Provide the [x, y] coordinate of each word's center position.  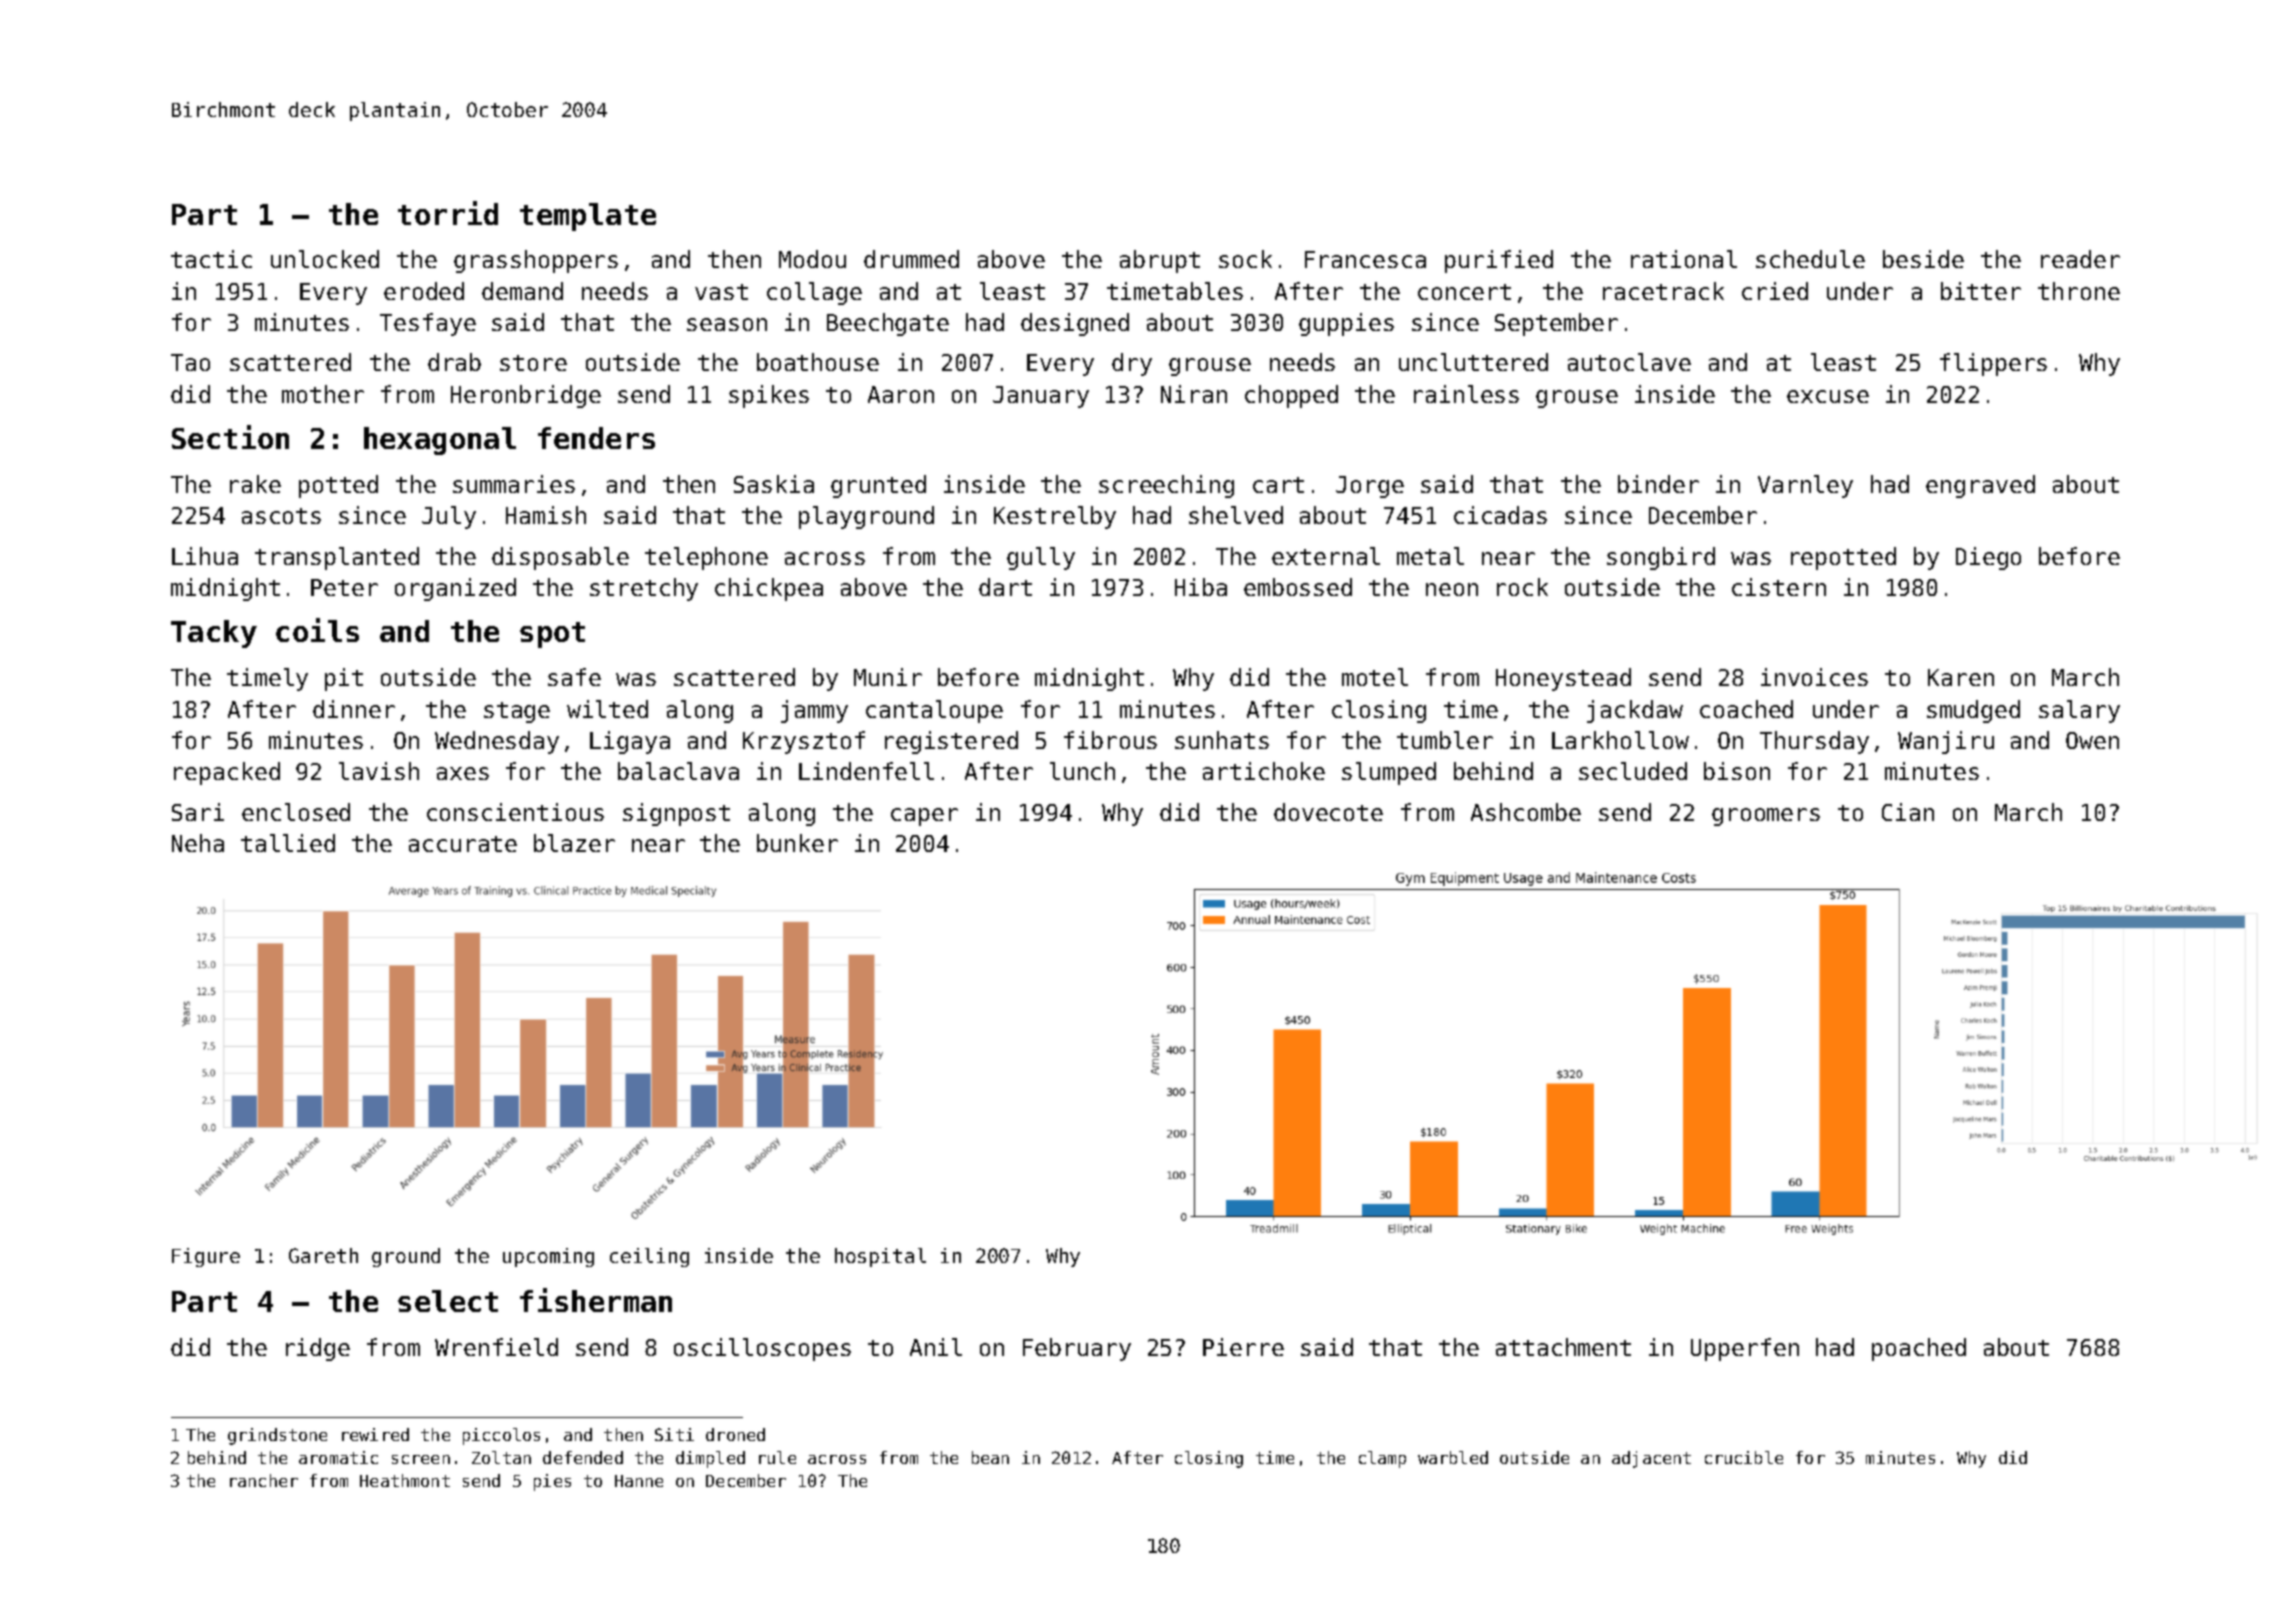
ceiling [649, 1257]
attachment [1563, 1347]
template [588, 217]
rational [1684, 259]
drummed [911, 259]
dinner [354, 709]
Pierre [1243, 1347]
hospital [880, 1257]
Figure [206, 1257]
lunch [1082, 771]
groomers [1766, 817]
